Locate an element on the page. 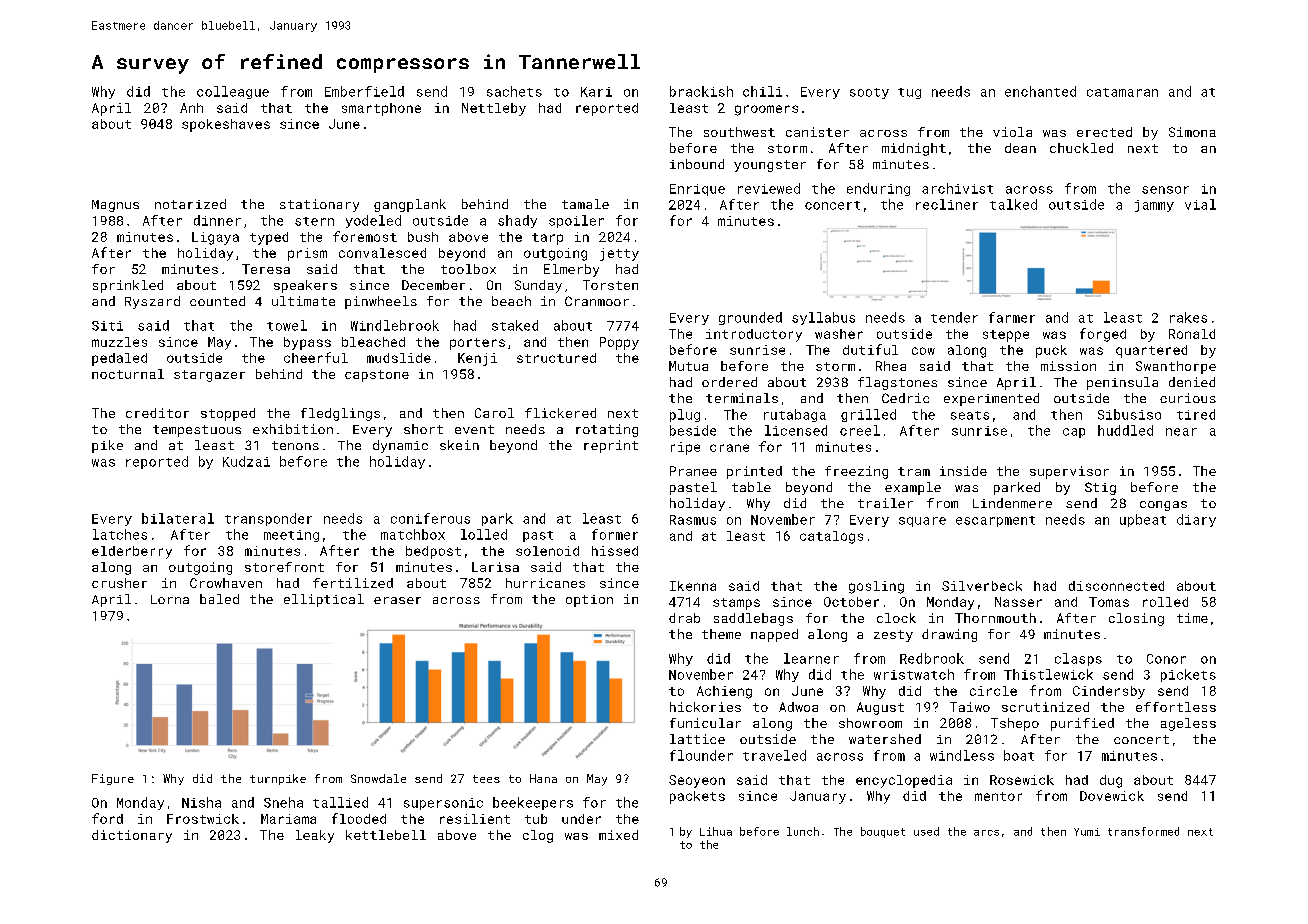 This page has width=1308, height=924. terminals is located at coordinates (742, 398).
